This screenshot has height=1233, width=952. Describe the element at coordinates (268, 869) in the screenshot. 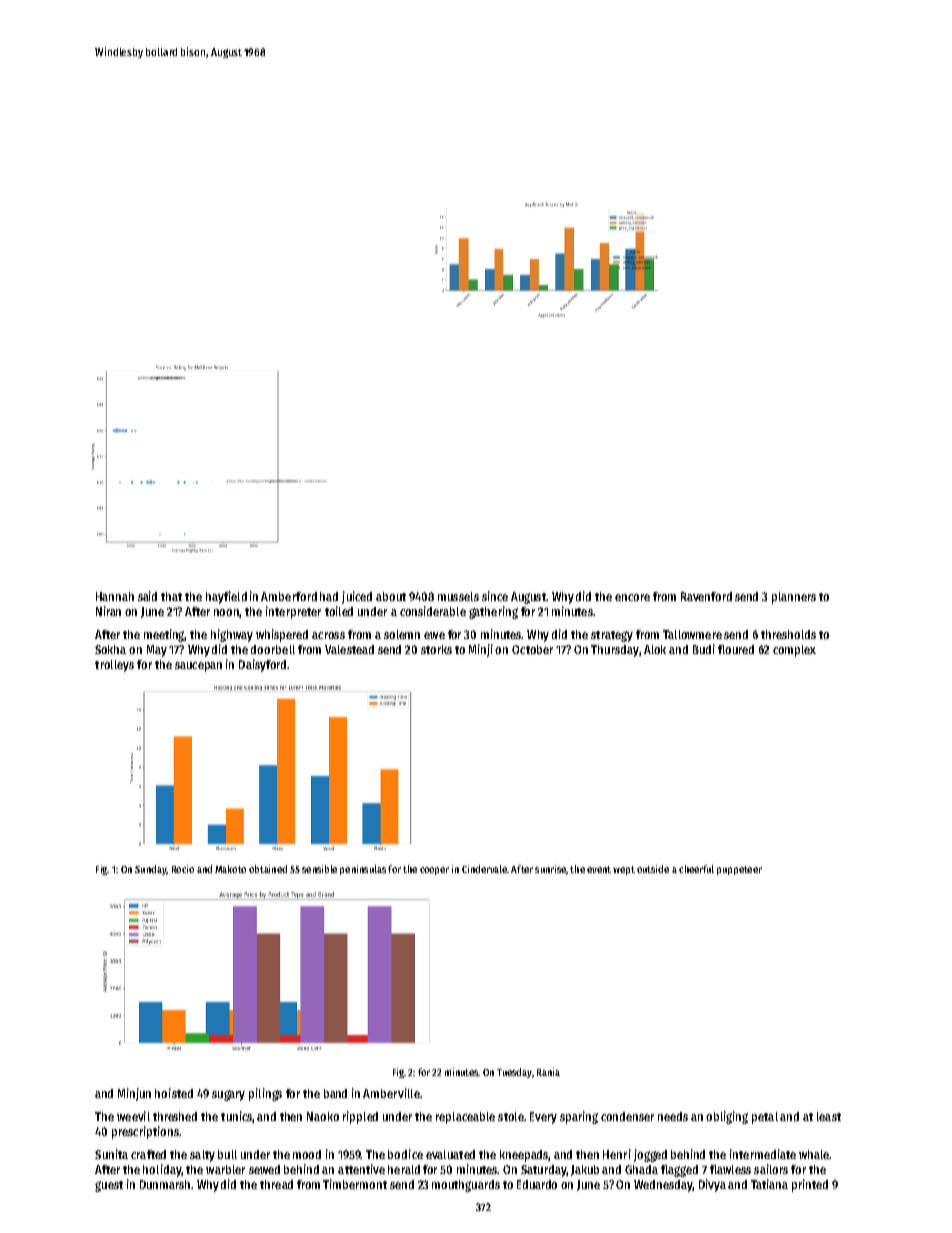

I see `obtained` at that location.
